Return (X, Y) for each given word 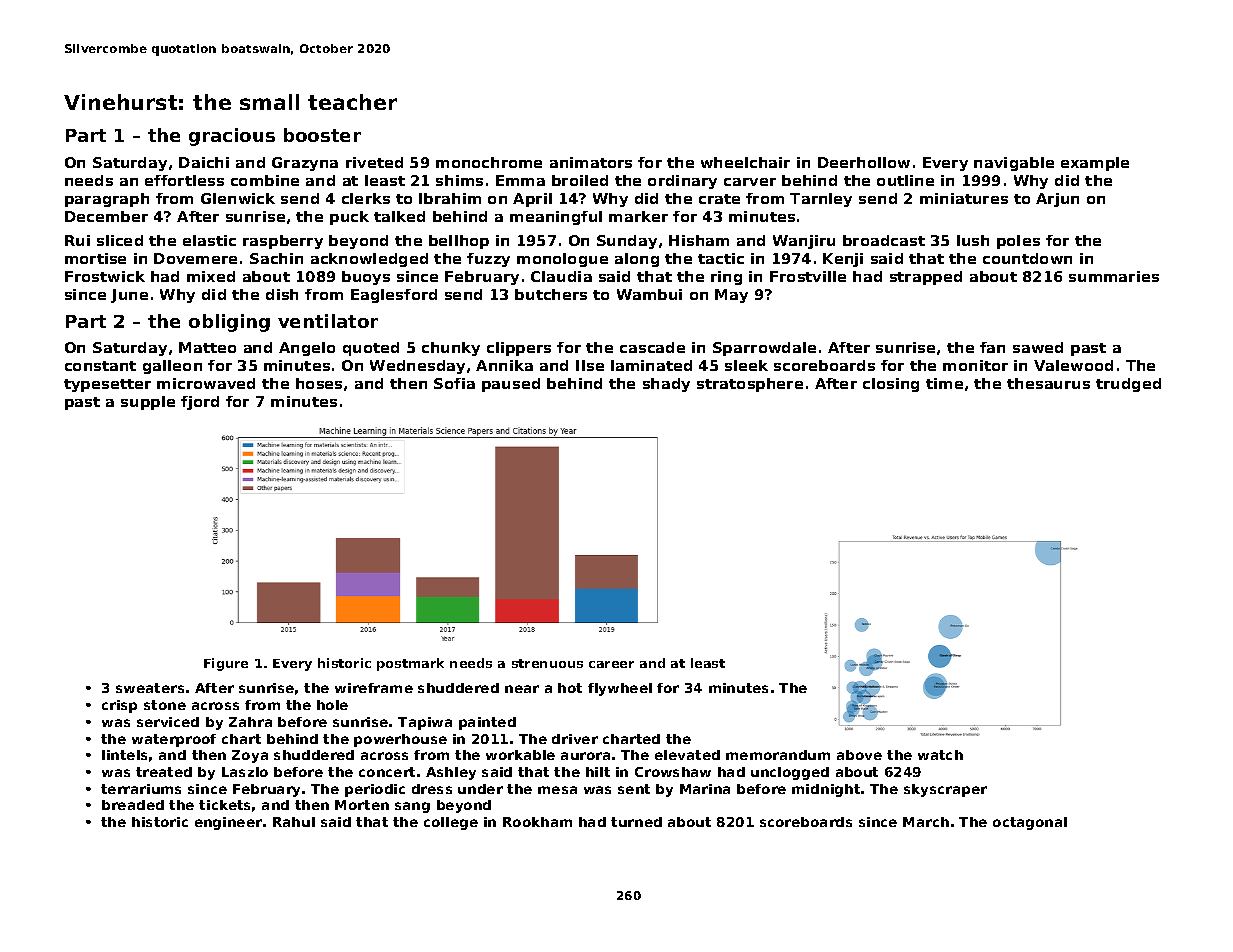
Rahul (294, 822)
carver (750, 182)
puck (349, 218)
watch (940, 755)
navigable (1014, 164)
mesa (557, 790)
